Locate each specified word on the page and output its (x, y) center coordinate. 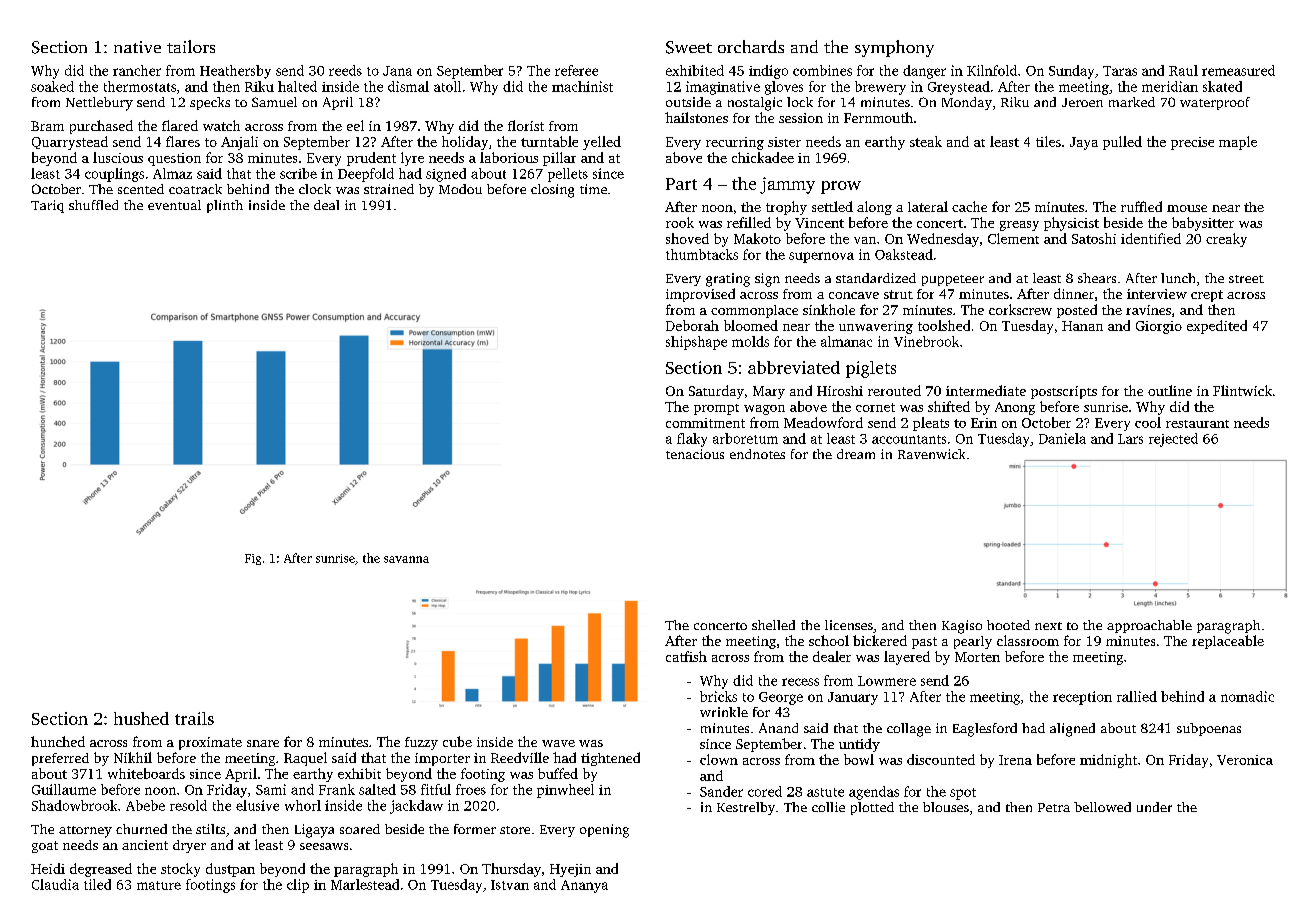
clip (298, 886)
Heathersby (235, 72)
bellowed (1102, 807)
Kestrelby (746, 808)
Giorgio (1159, 327)
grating (728, 280)
